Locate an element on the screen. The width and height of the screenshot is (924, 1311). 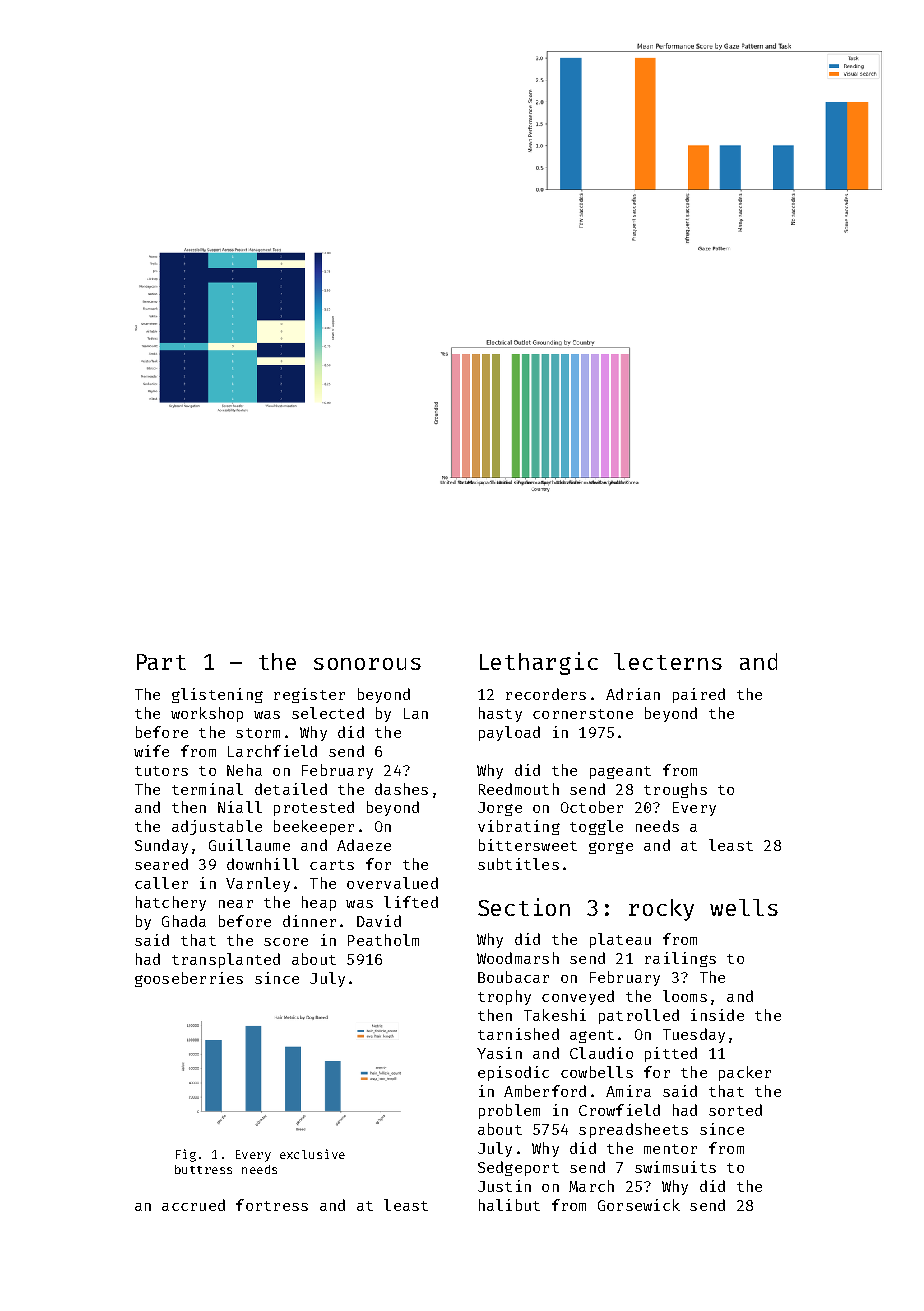
swimsuits is located at coordinates (675, 1167).
